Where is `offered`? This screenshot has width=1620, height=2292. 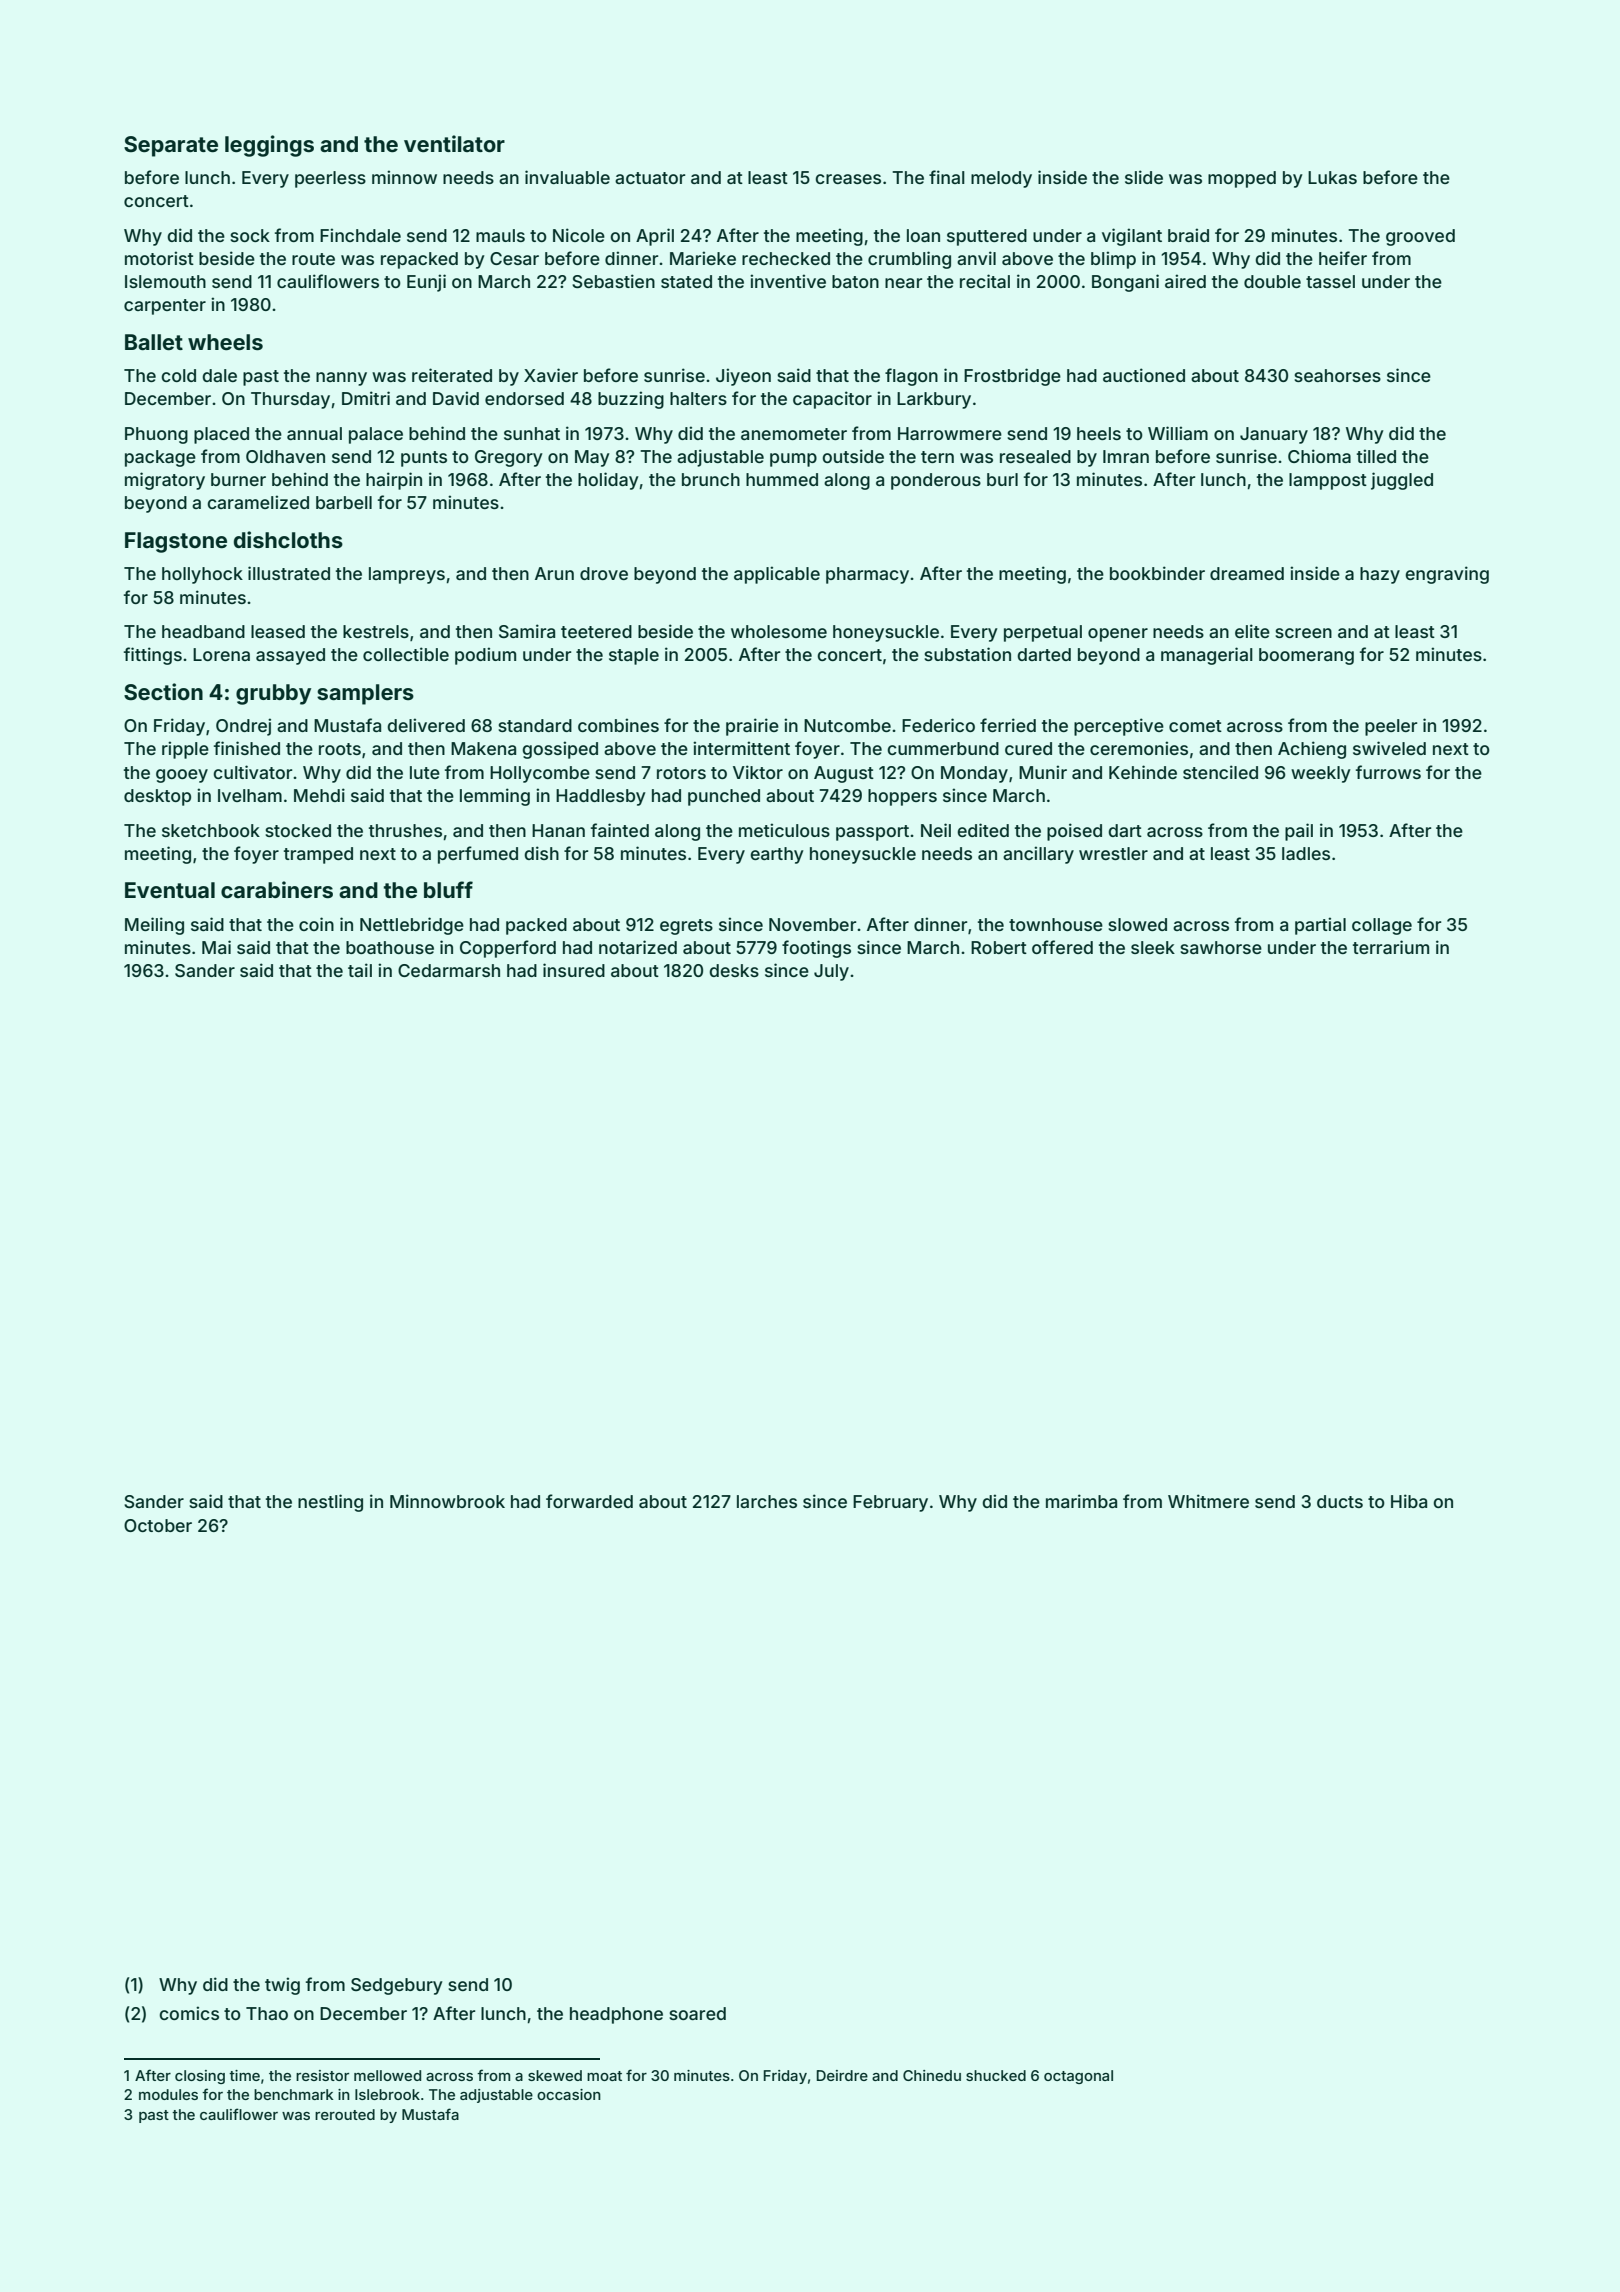
offered is located at coordinates (1062, 947).
